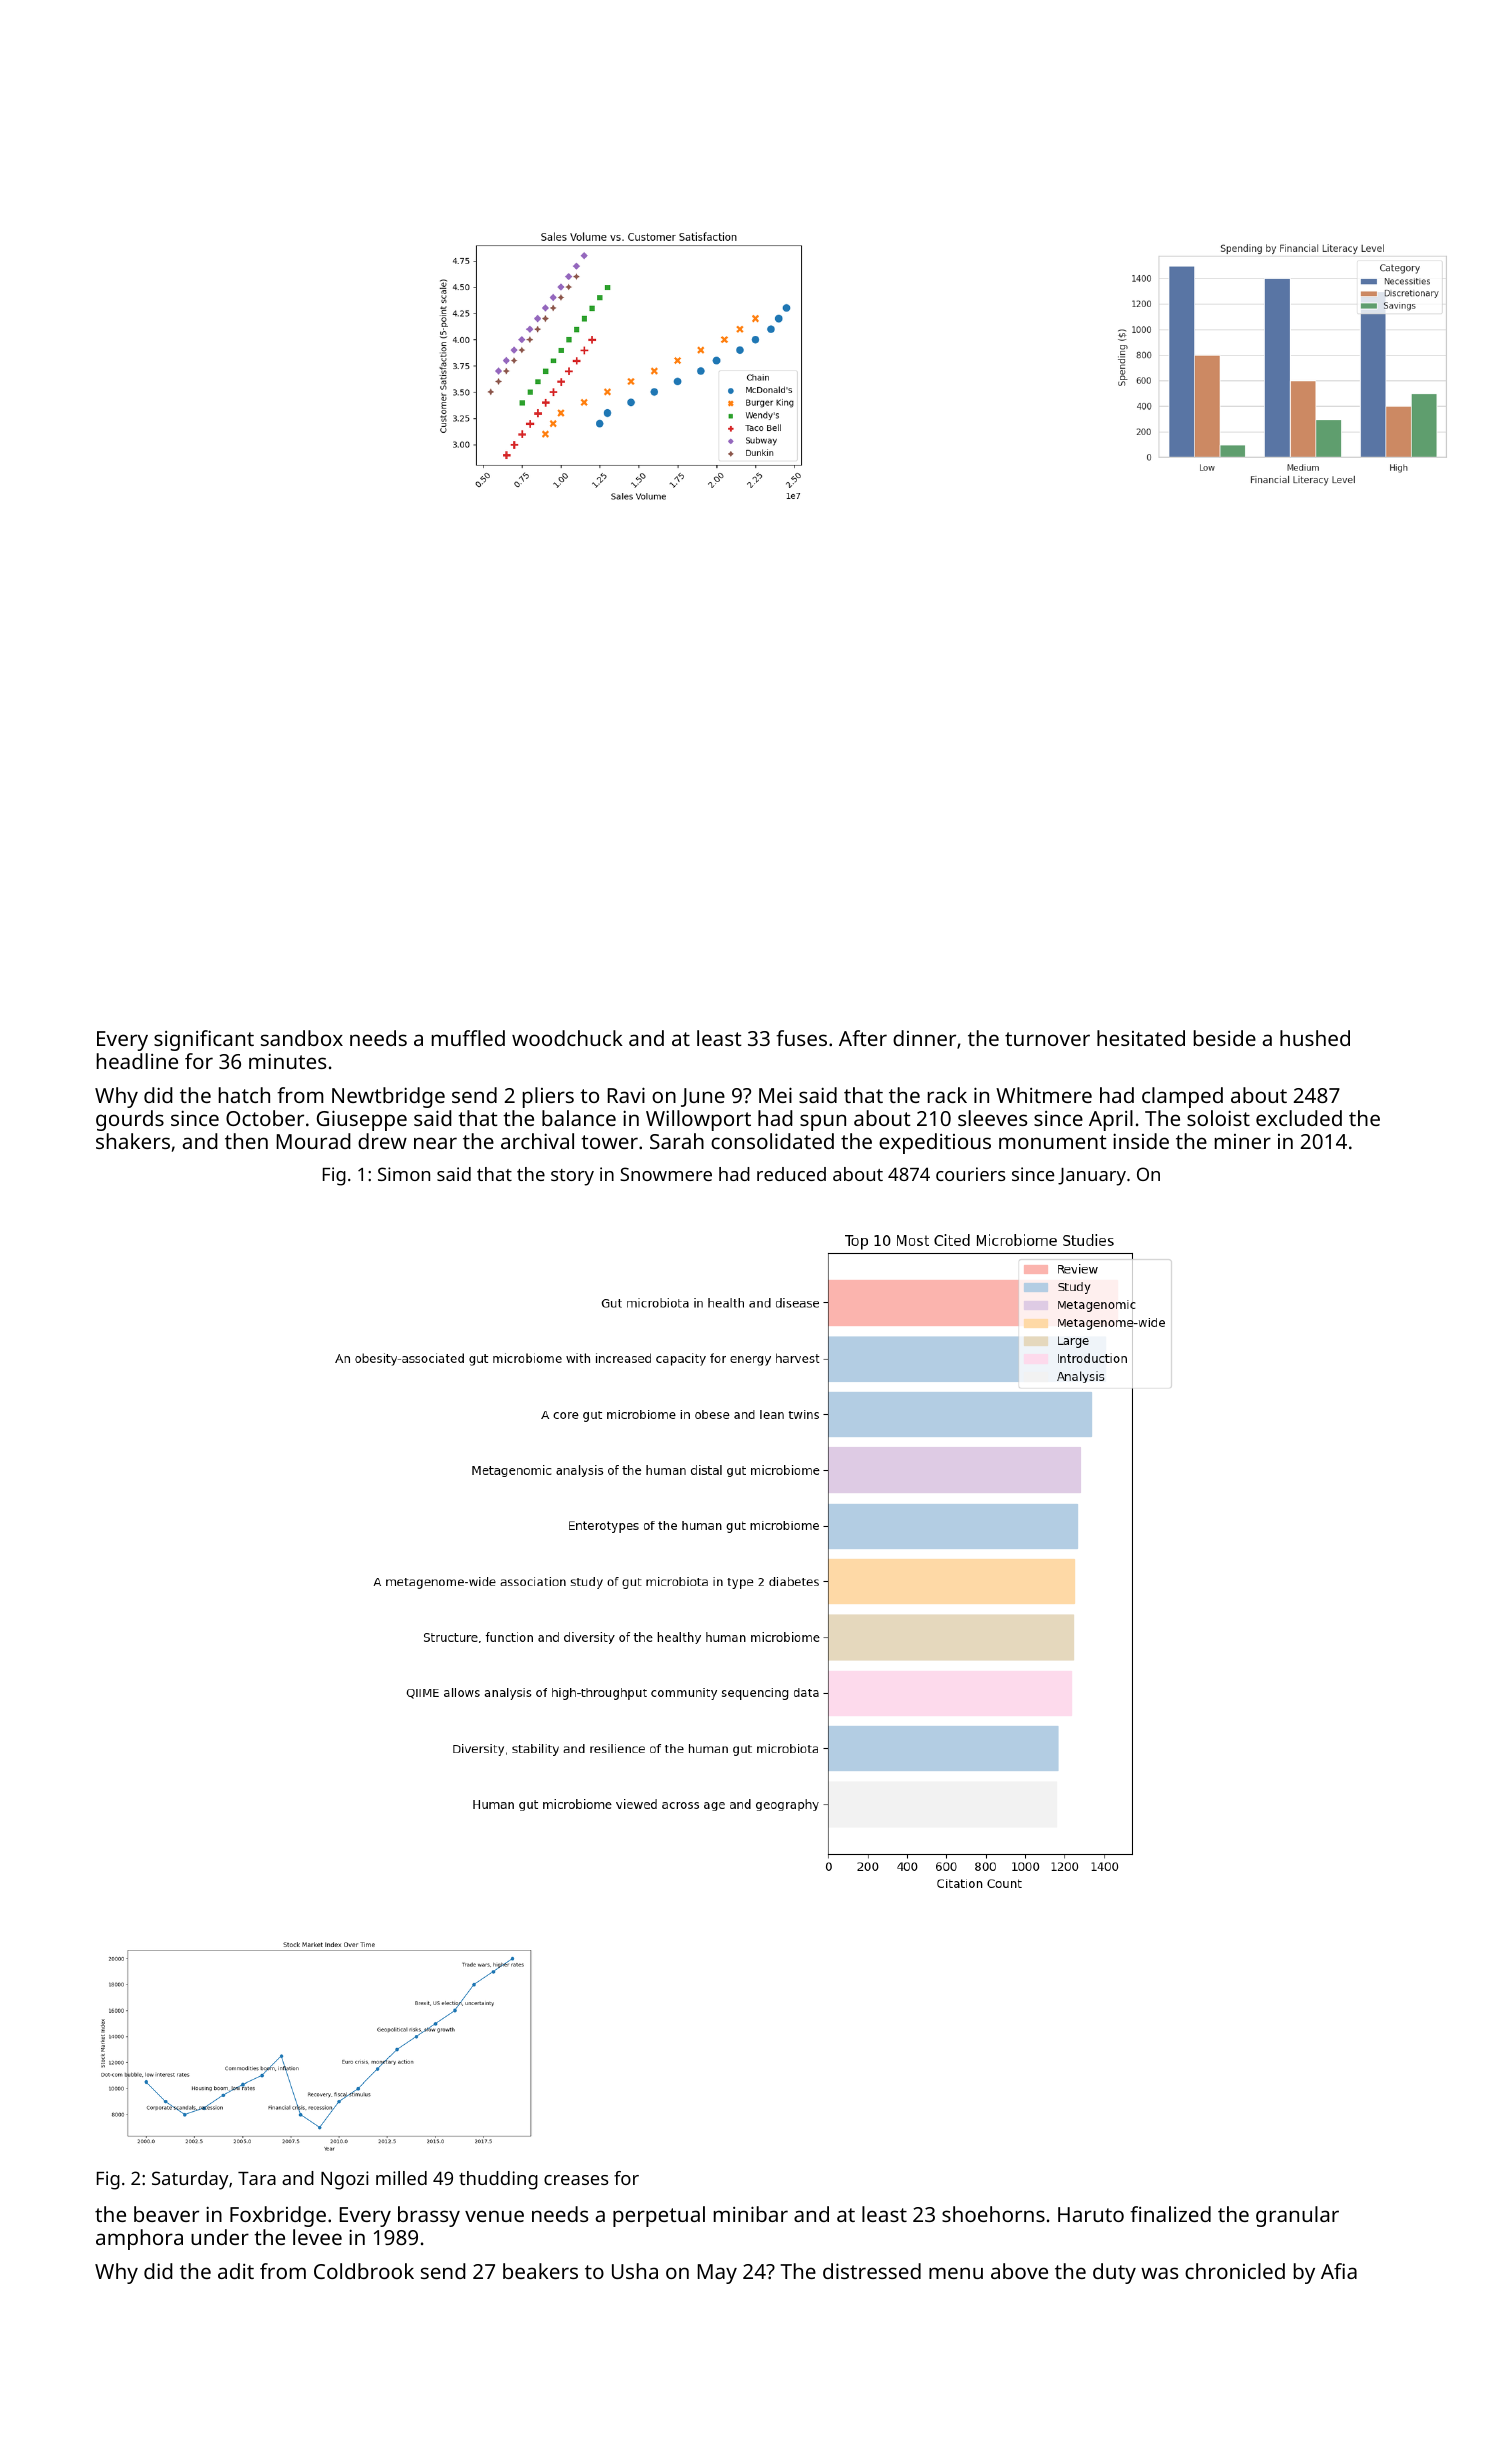  Describe the element at coordinates (236, 2271) in the screenshot. I see `adit` at that location.
